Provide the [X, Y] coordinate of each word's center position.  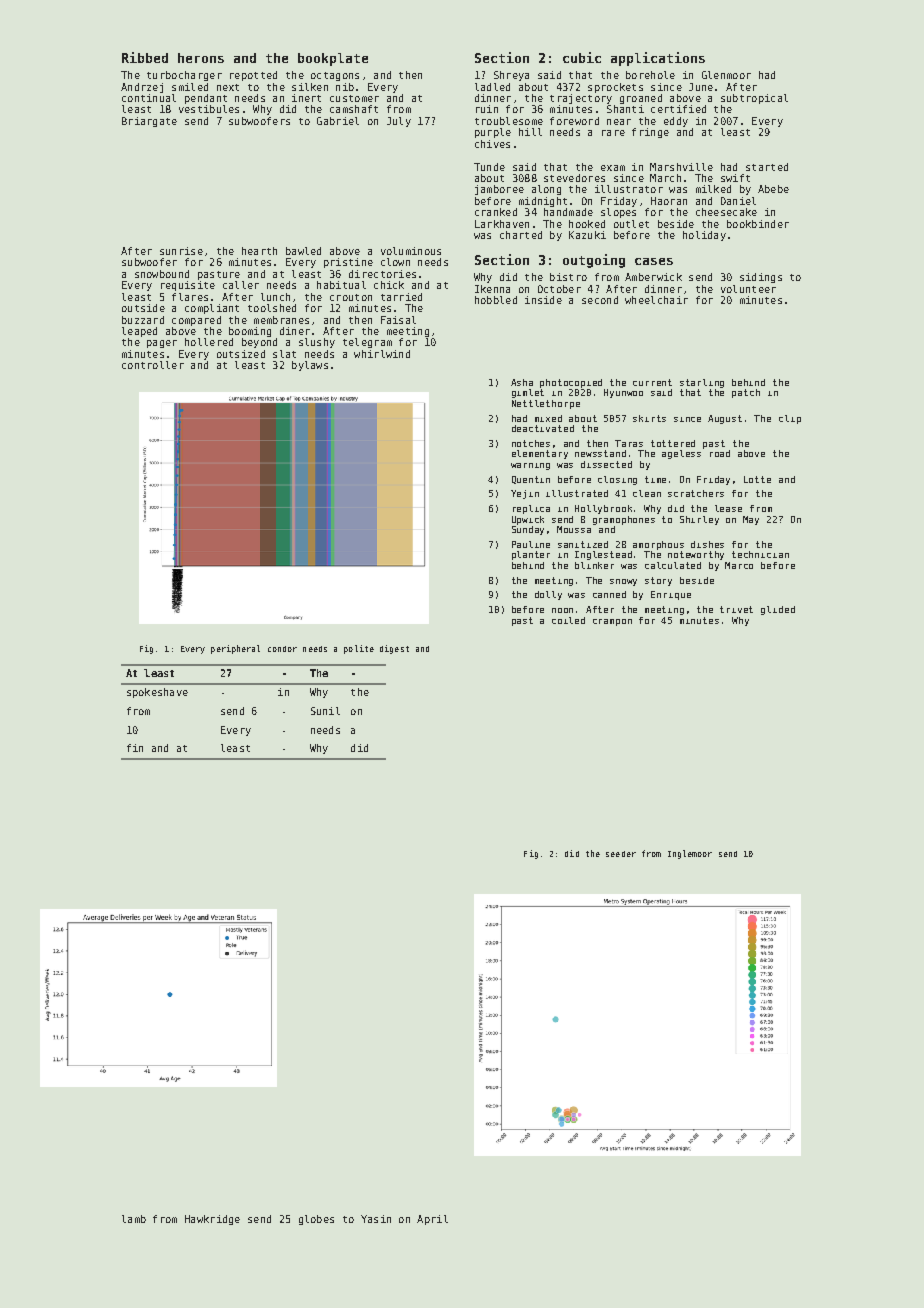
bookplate [333, 59]
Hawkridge [212, 1220]
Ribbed [145, 57]
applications [658, 59]
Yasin [376, 1219]
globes [316, 1220]
